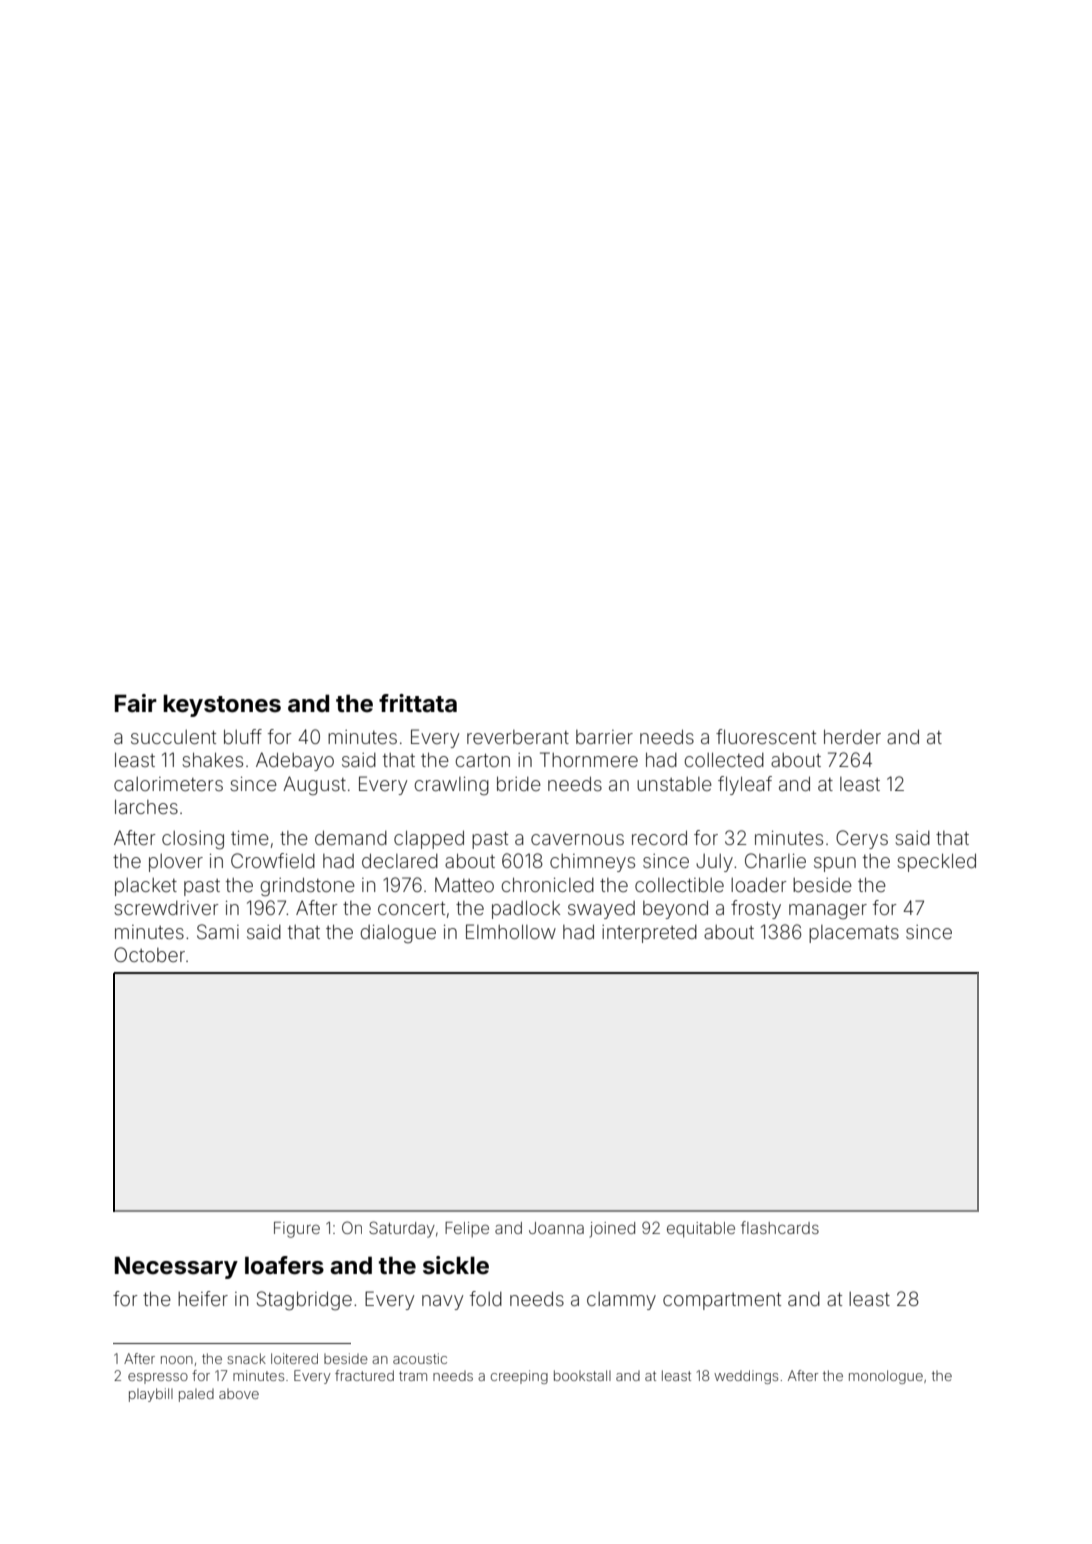 Image resolution: width=1092 pixels, height=1544 pixels. I want to click on Elmhollow, so click(511, 931).
